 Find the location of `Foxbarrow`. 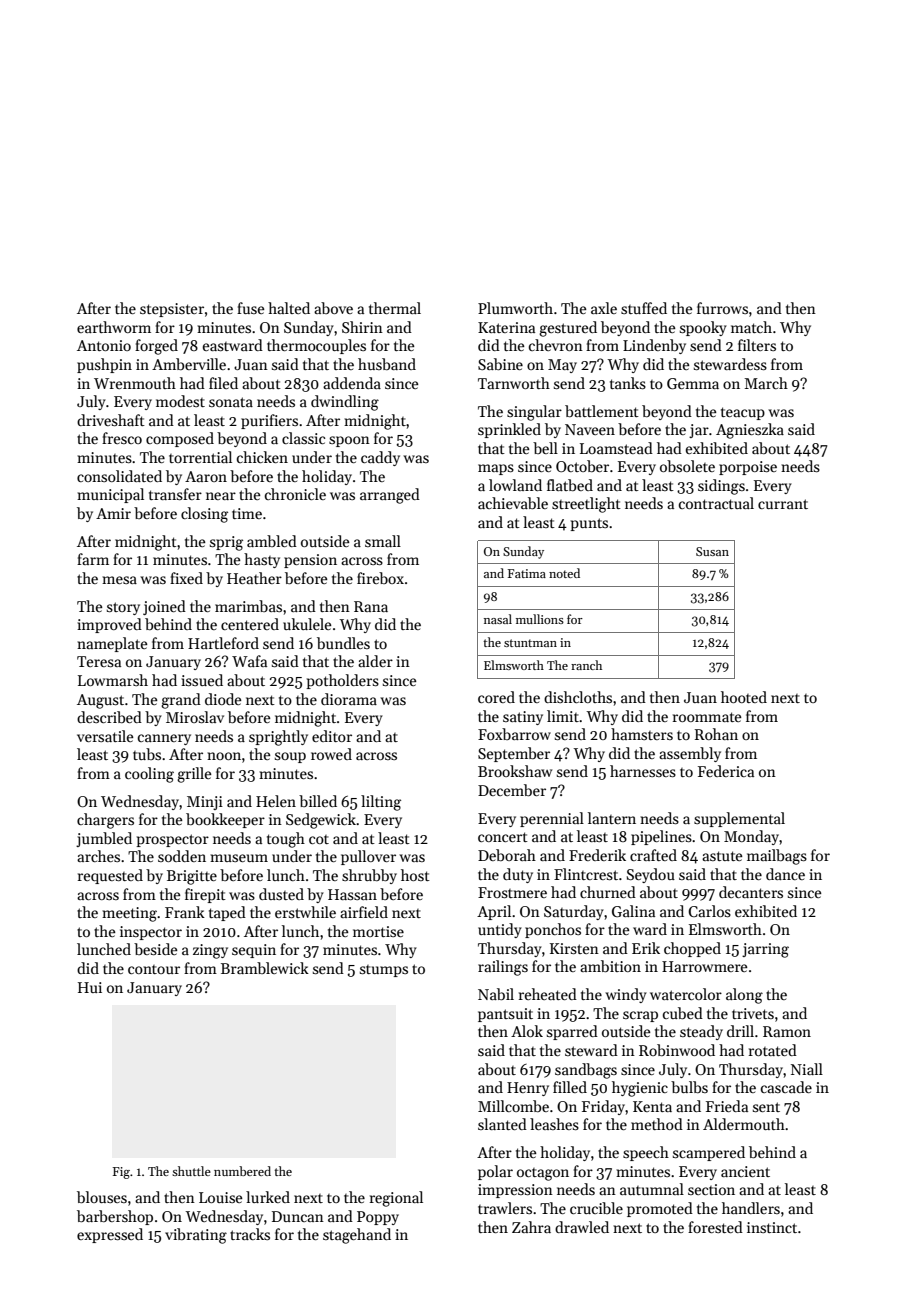

Foxbarrow is located at coordinates (514, 734).
